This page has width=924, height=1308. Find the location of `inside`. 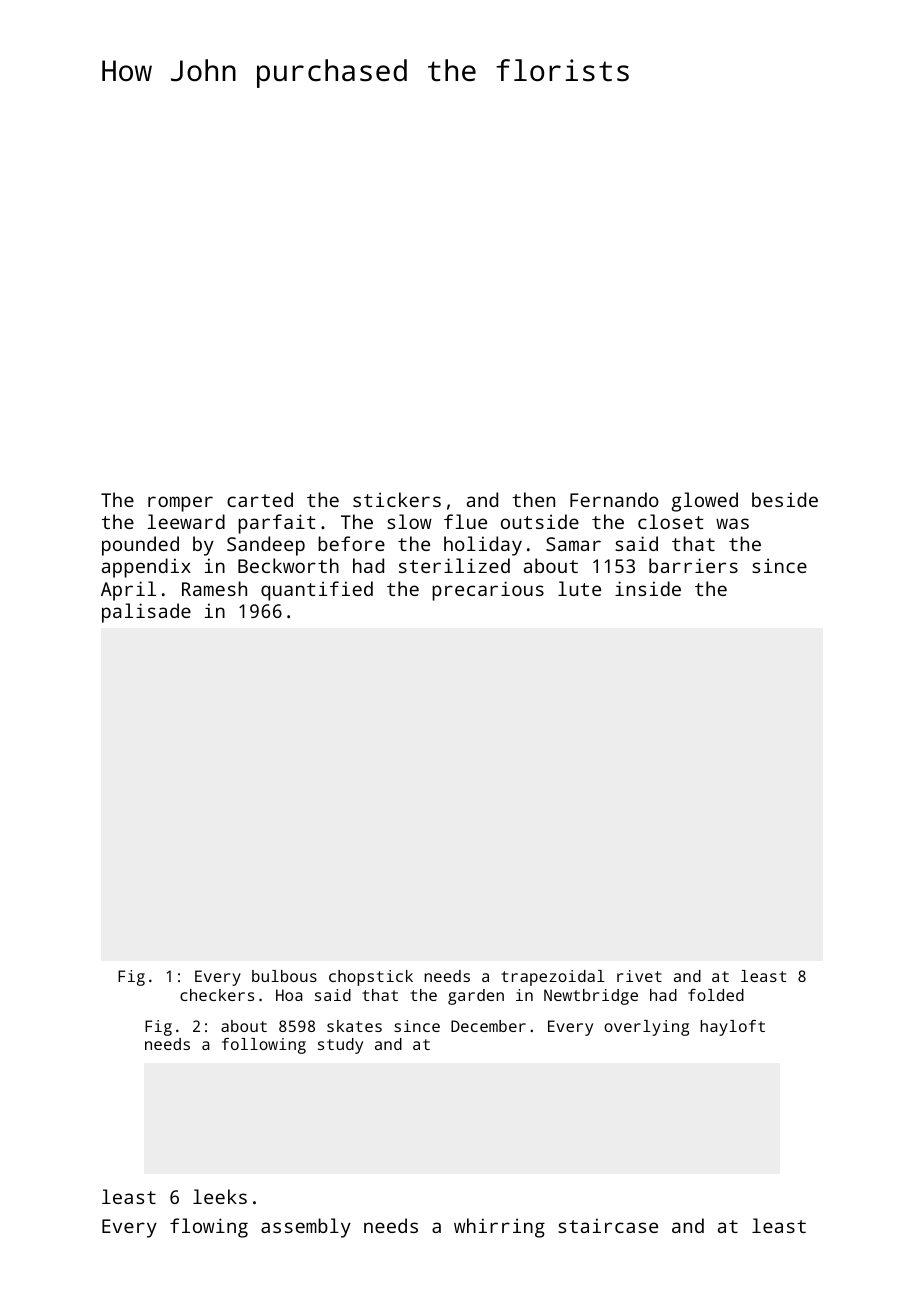

inside is located at coordinates (648, 588).
